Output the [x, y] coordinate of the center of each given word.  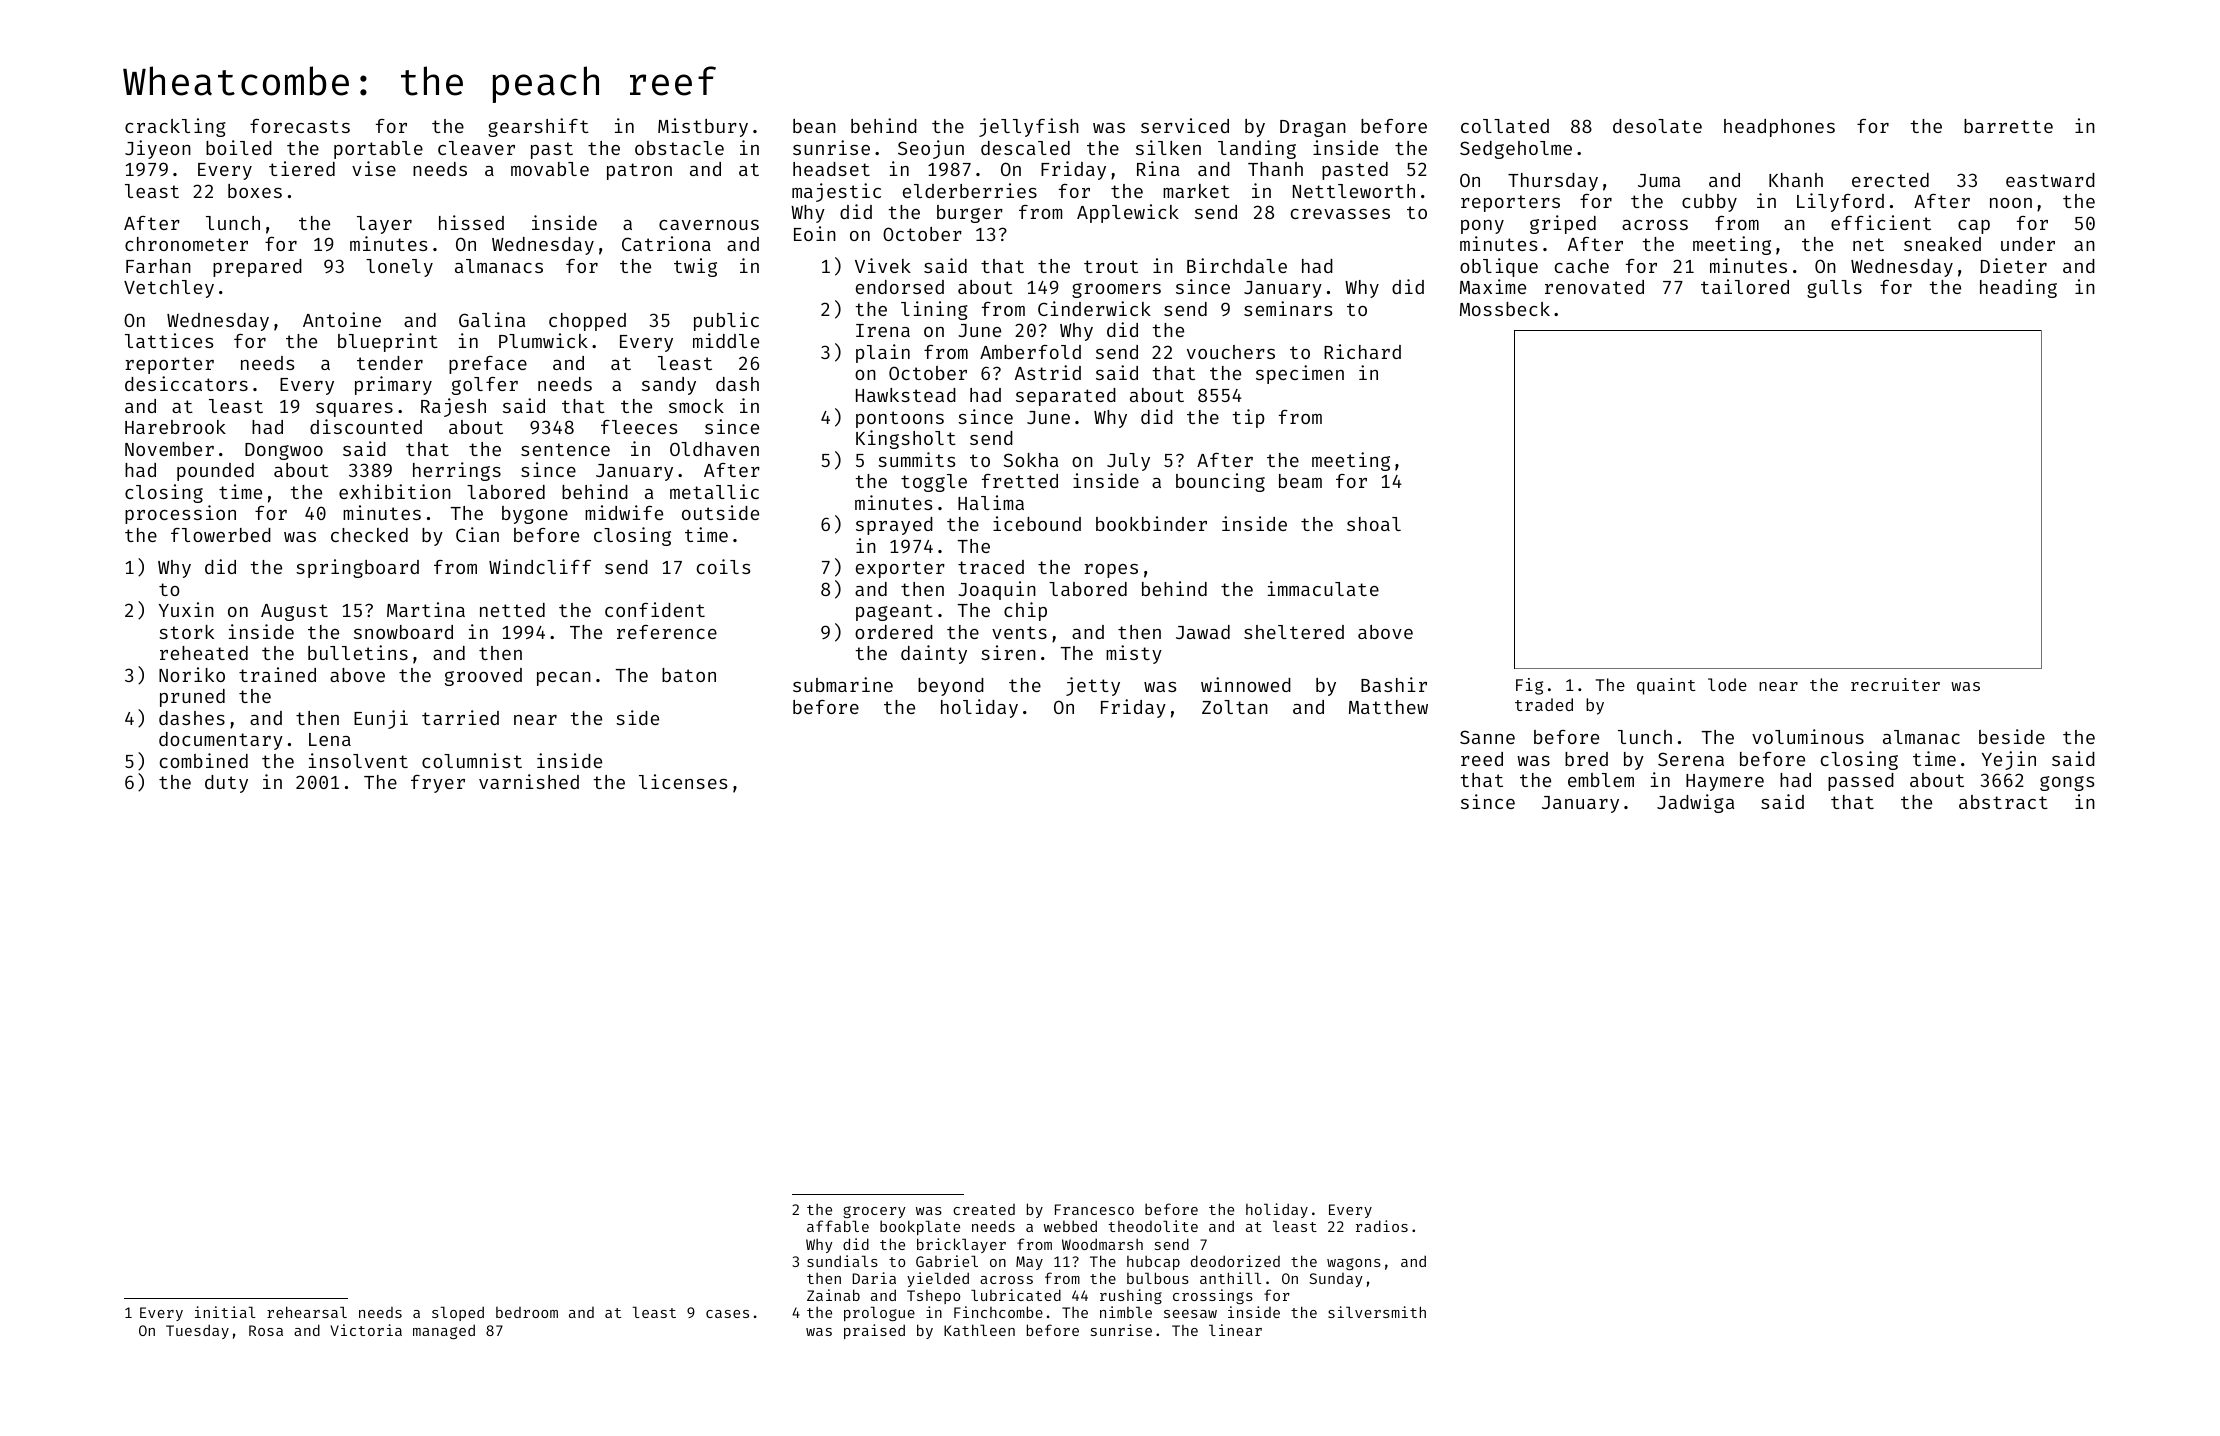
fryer [438, 784]
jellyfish [1029, 127]
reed [1482, 759]
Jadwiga [1696, 803]
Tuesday [197, 1331]
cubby [1709, 203]
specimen [1300, 374]
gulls [1834, 289]
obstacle [679, 148]
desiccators [186, 383]
